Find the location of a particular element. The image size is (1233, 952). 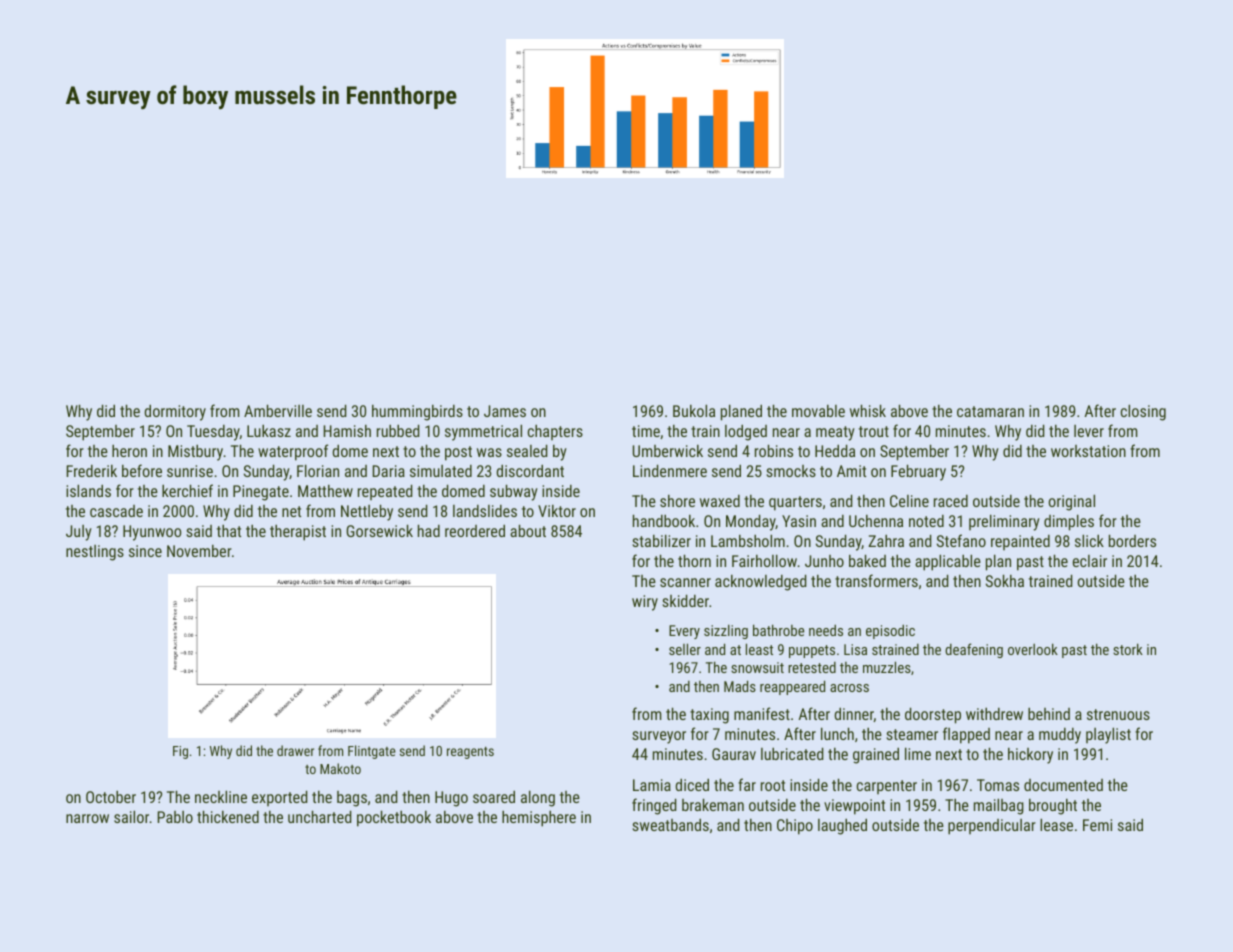

lodged is located at coordinates (746, 433).
